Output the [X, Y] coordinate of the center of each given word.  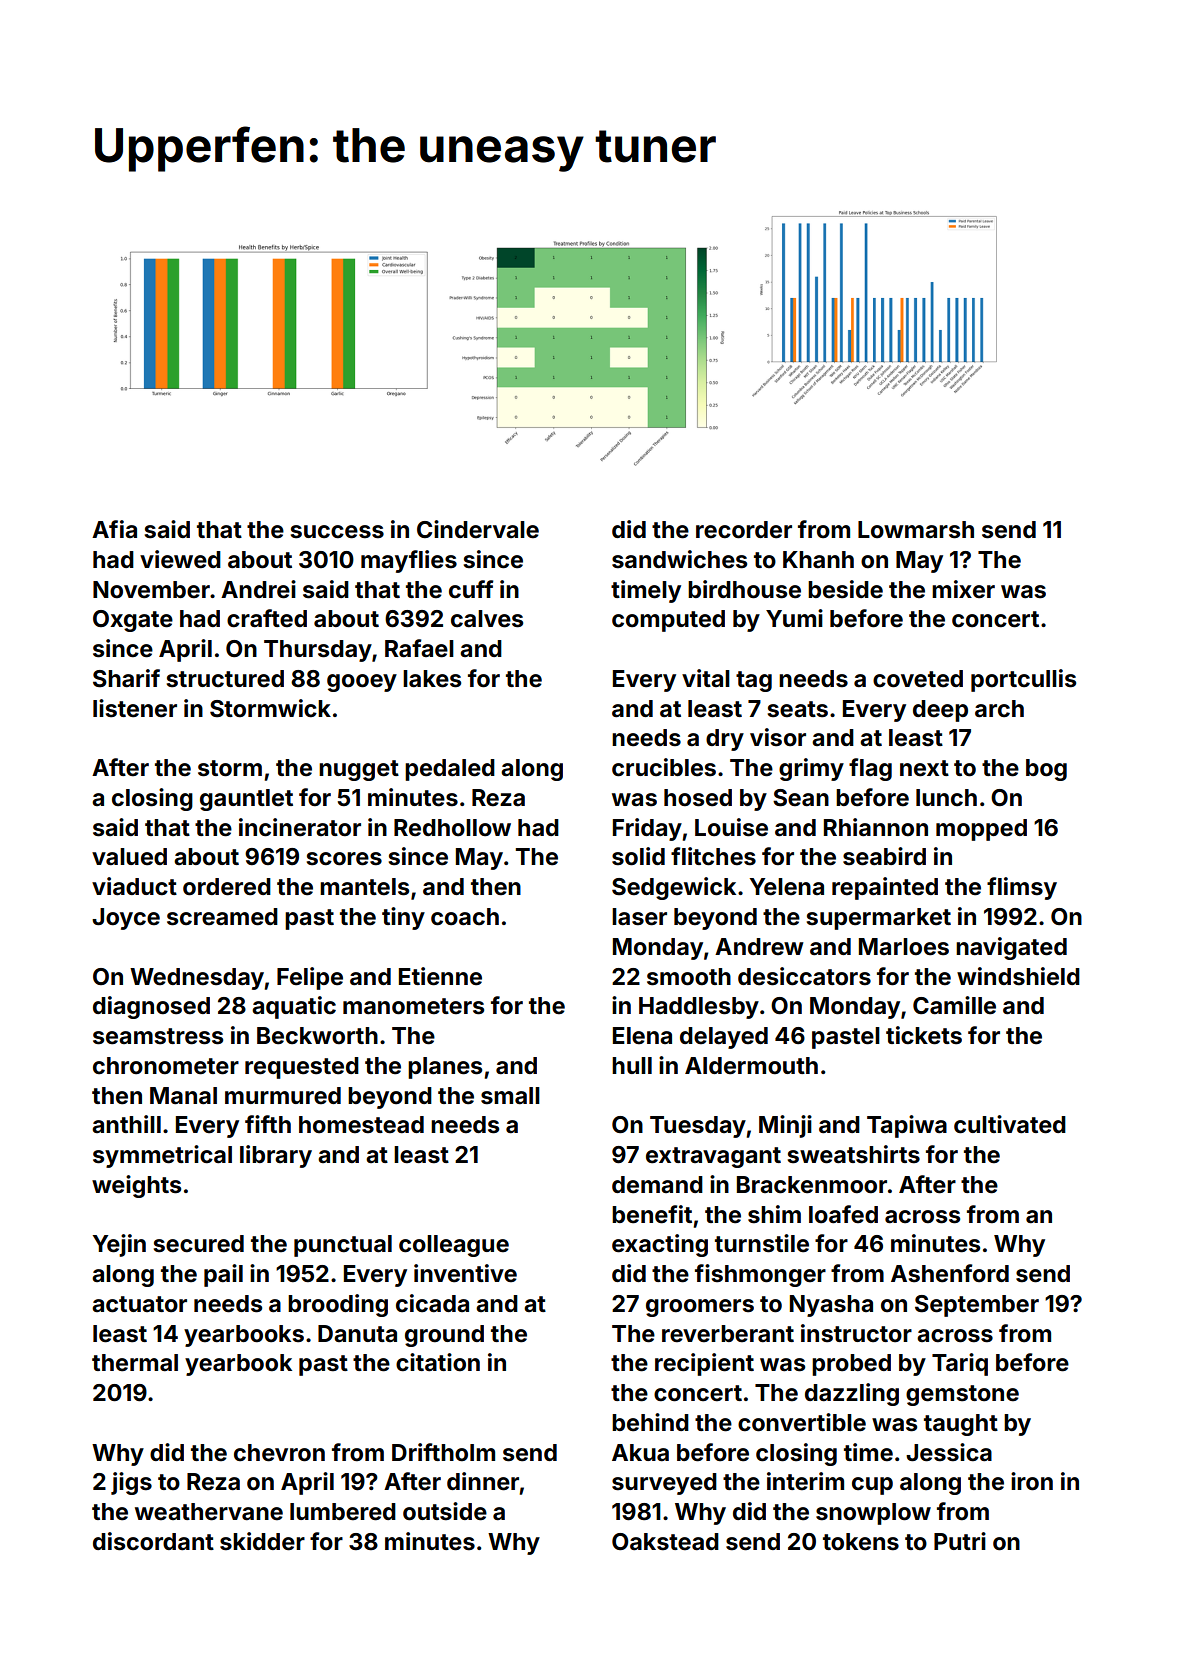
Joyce [126, 919]
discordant [153, 1541]
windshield [1018, 976]
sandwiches [679, 559]
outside [445, 1511]
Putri [960, 1541]
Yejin [119, 1245]
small [510, 1096]
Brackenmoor [812, 1185]
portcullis [1023, 680]
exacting [660, 1245]
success [337, 532]
